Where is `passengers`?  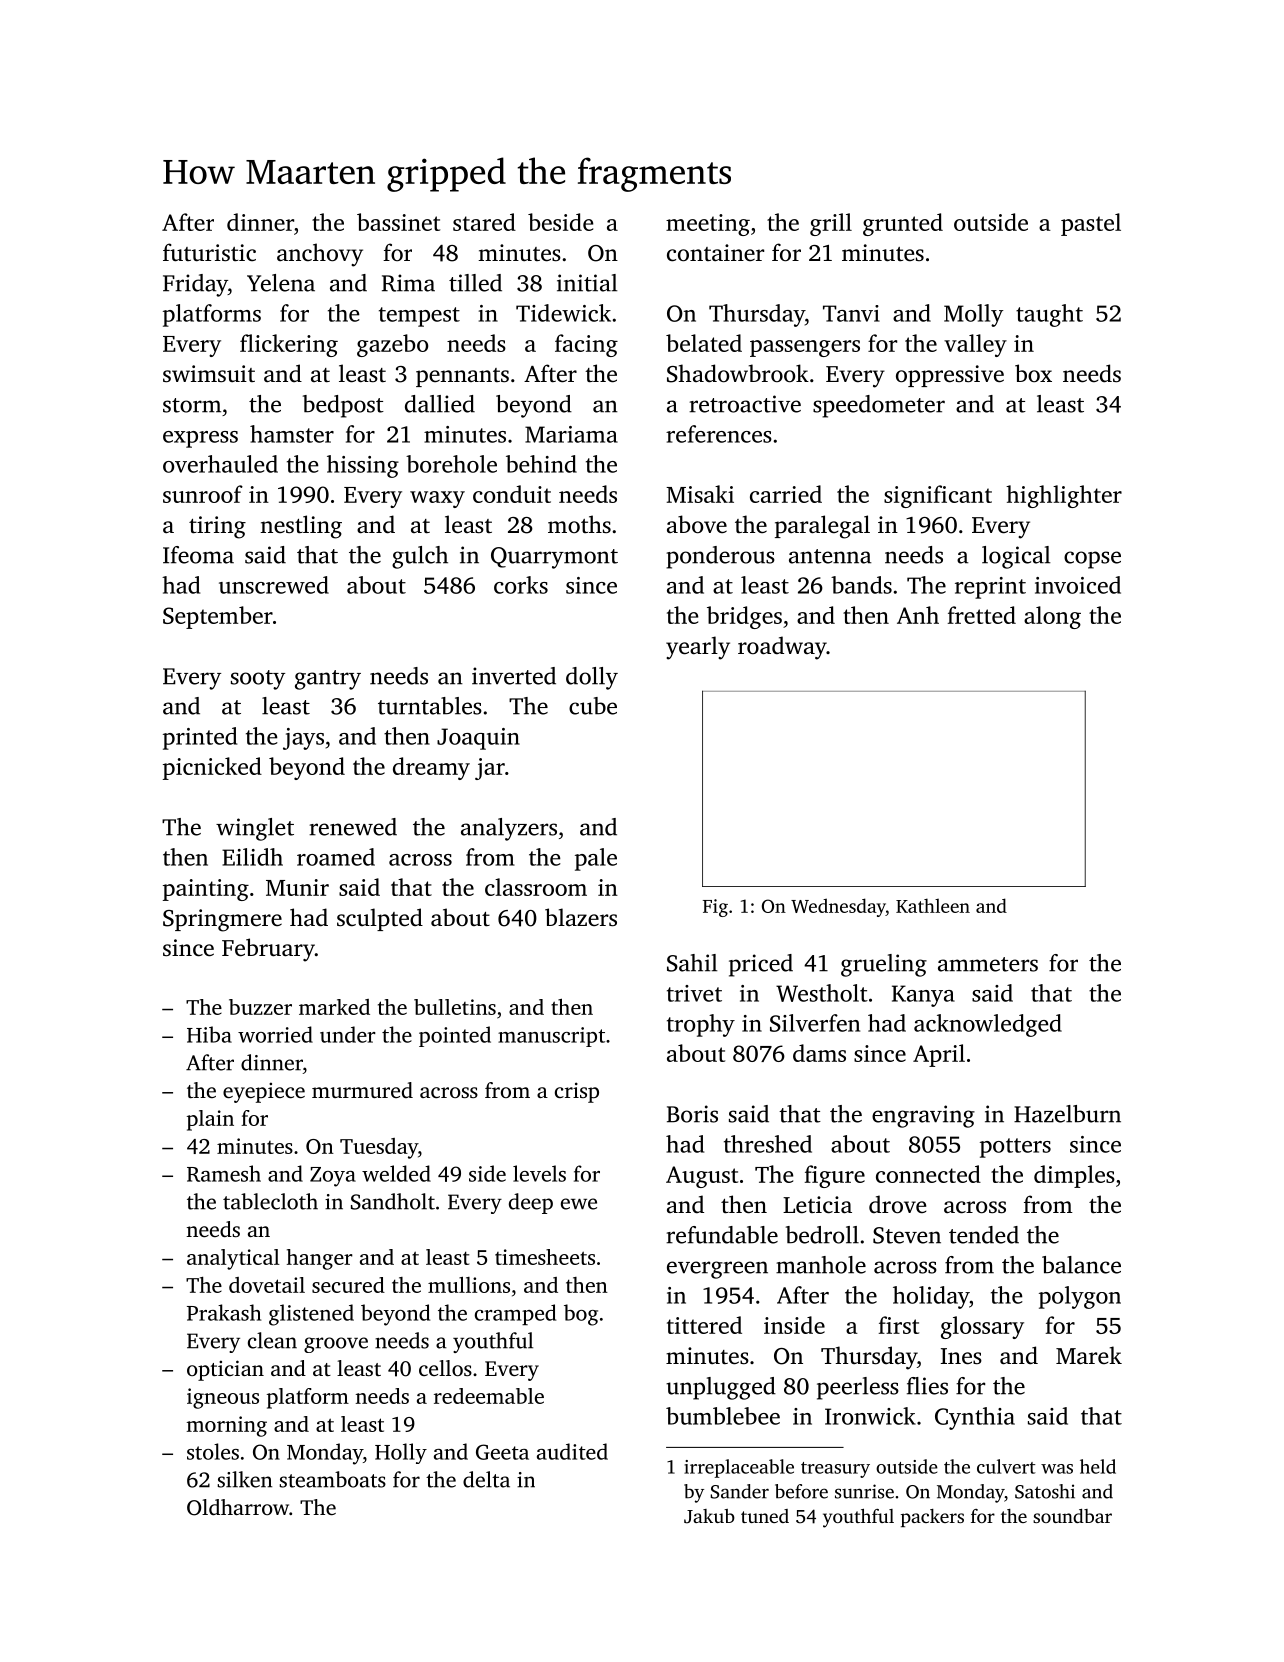 passengers is located at coordinates (805, 348).
